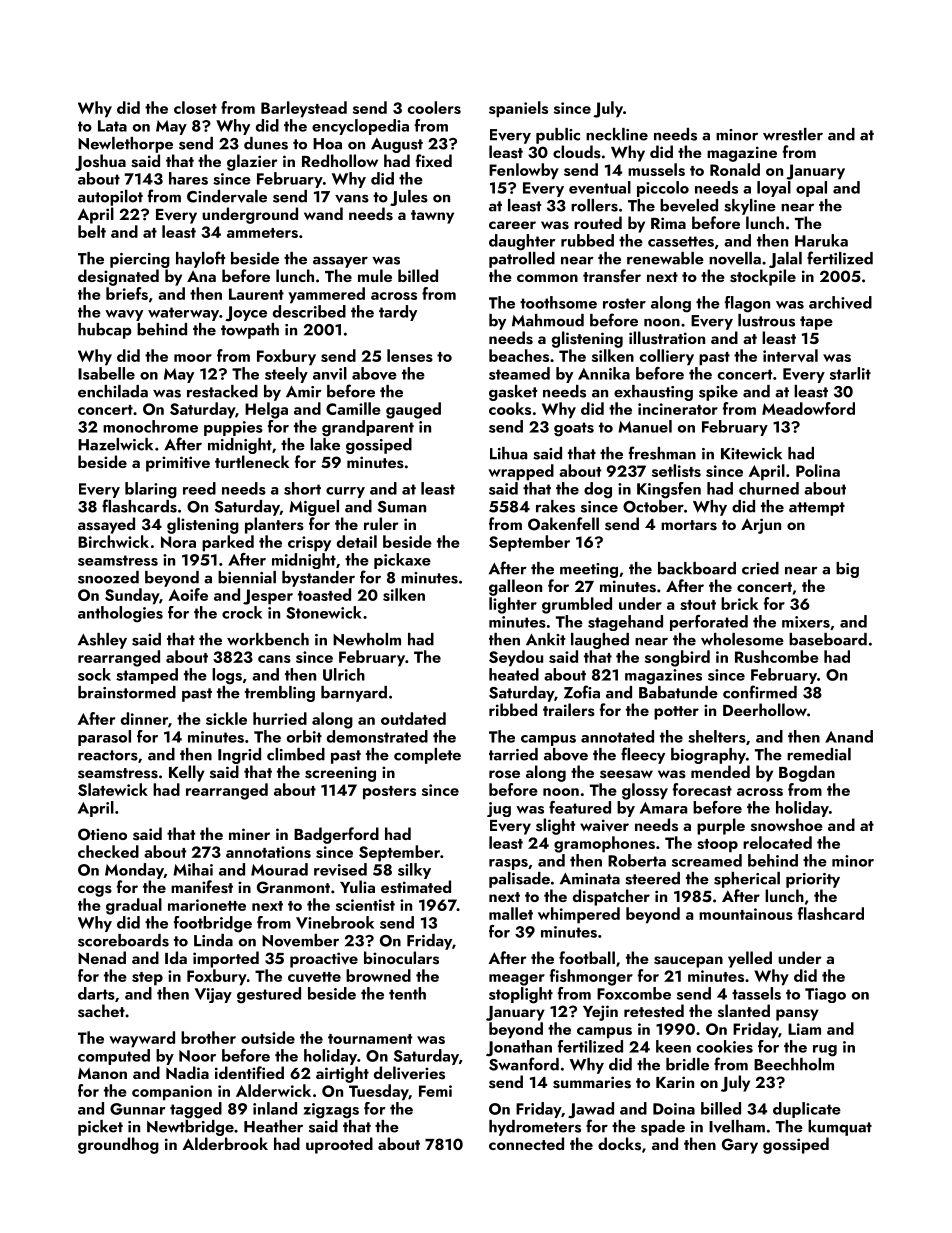  Describe the element at coordinates (125, 145) in the screenshot. I see `Newlethorpe` at that location.
